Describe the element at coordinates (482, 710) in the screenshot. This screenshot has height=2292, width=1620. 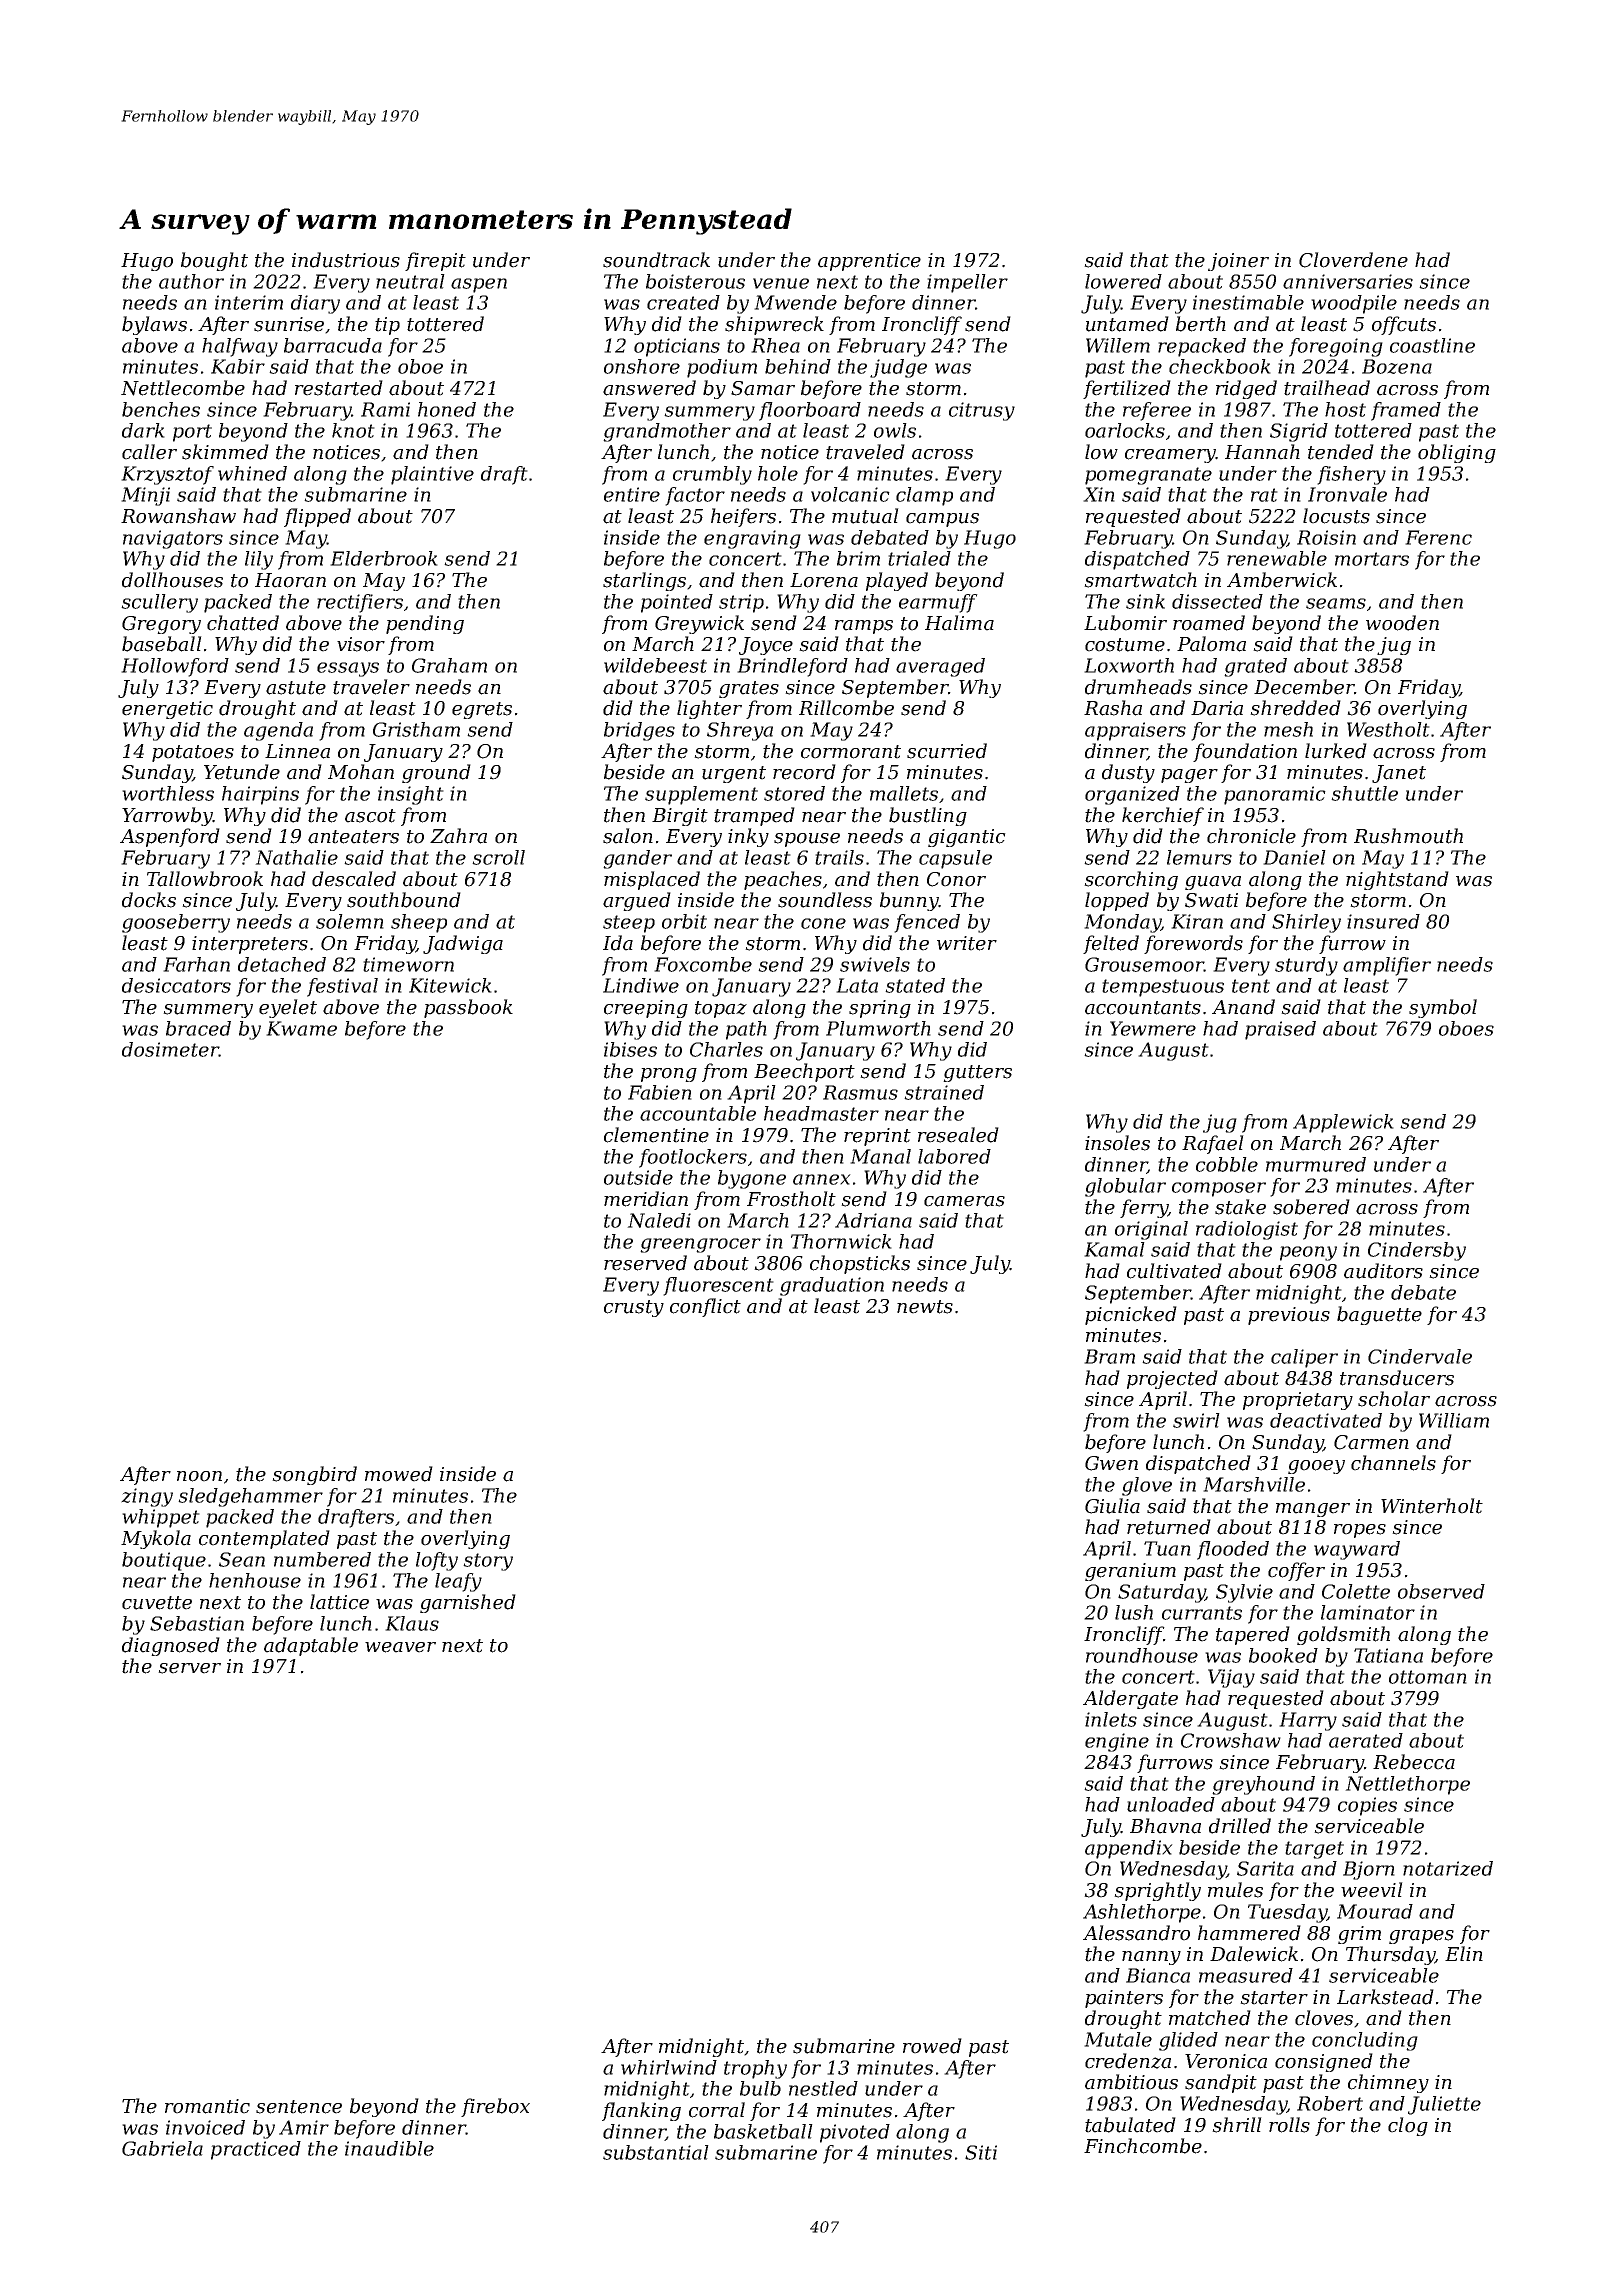
I see `egrets` at that location.
